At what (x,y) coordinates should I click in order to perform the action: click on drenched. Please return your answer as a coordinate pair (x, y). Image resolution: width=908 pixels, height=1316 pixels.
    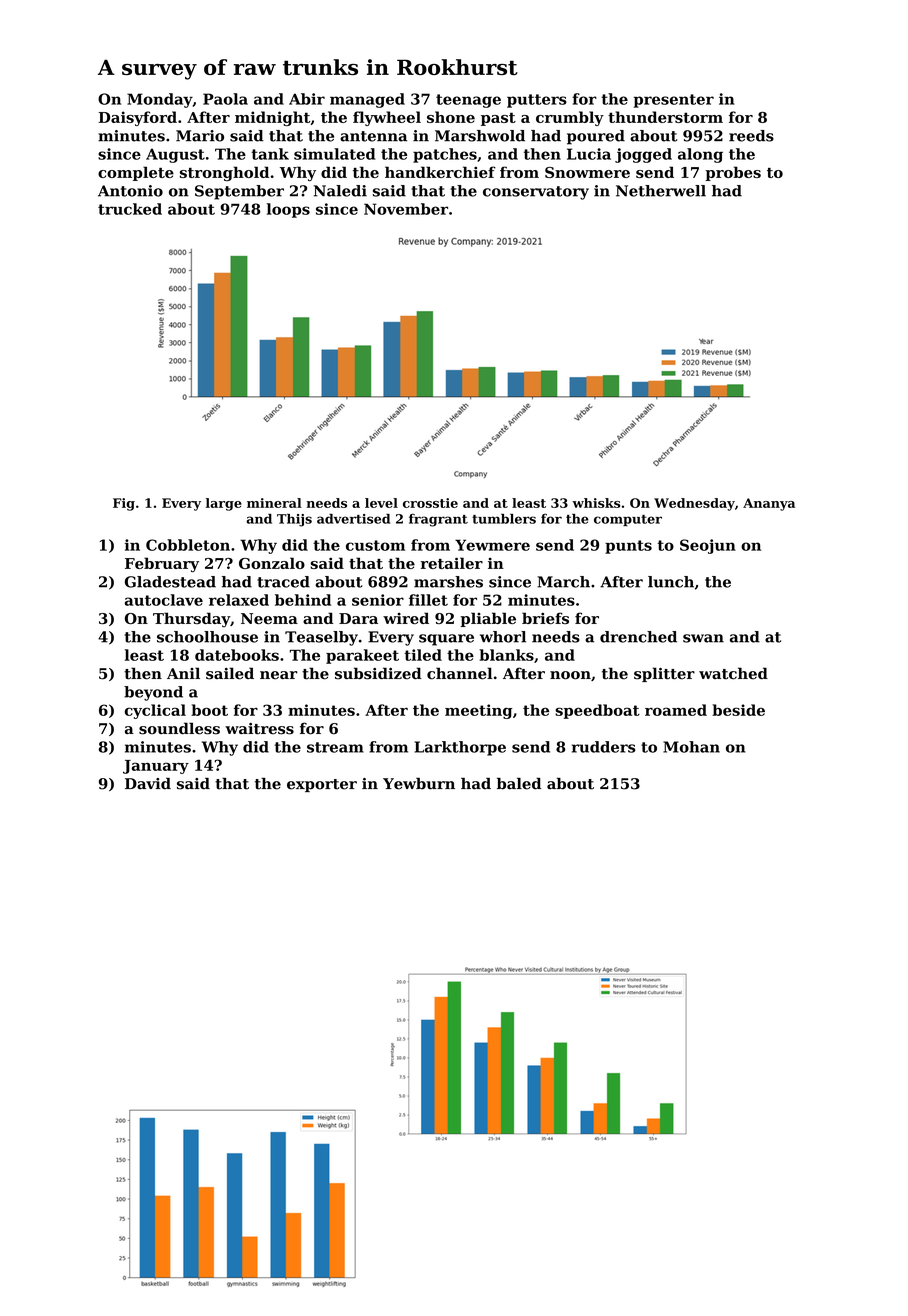
    Looking at the image, I should click on (638, 637).
